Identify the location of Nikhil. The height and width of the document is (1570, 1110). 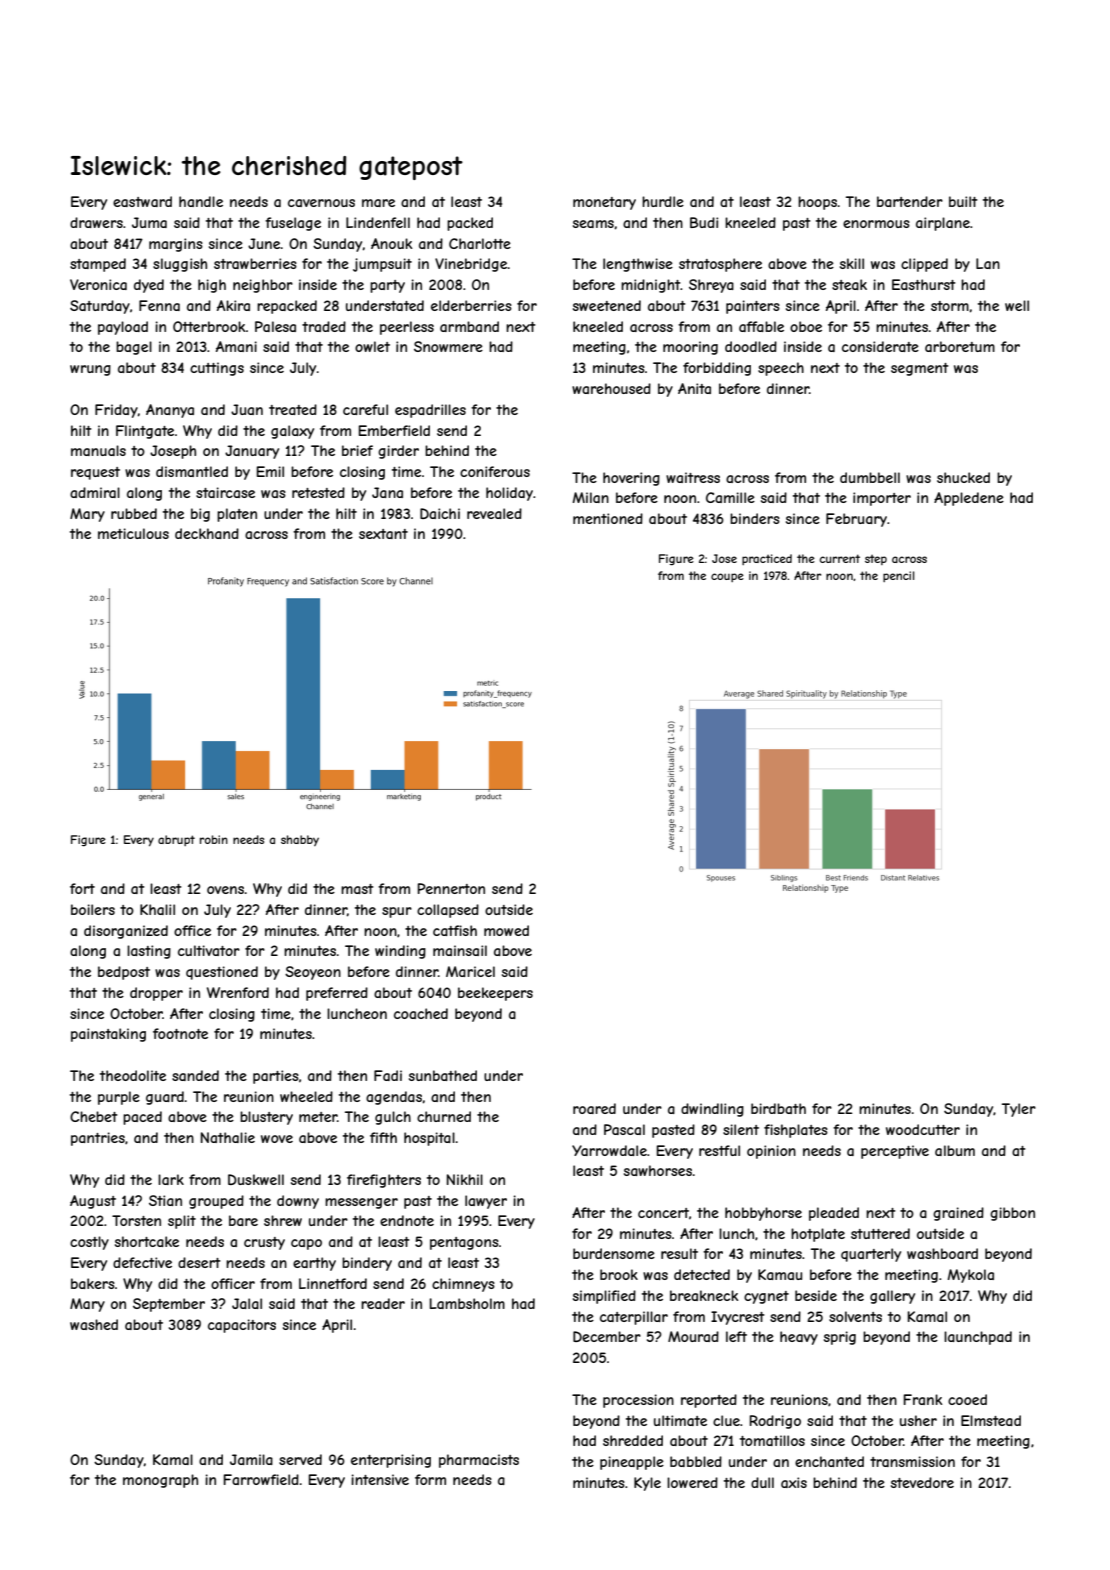
(465, 1179).
